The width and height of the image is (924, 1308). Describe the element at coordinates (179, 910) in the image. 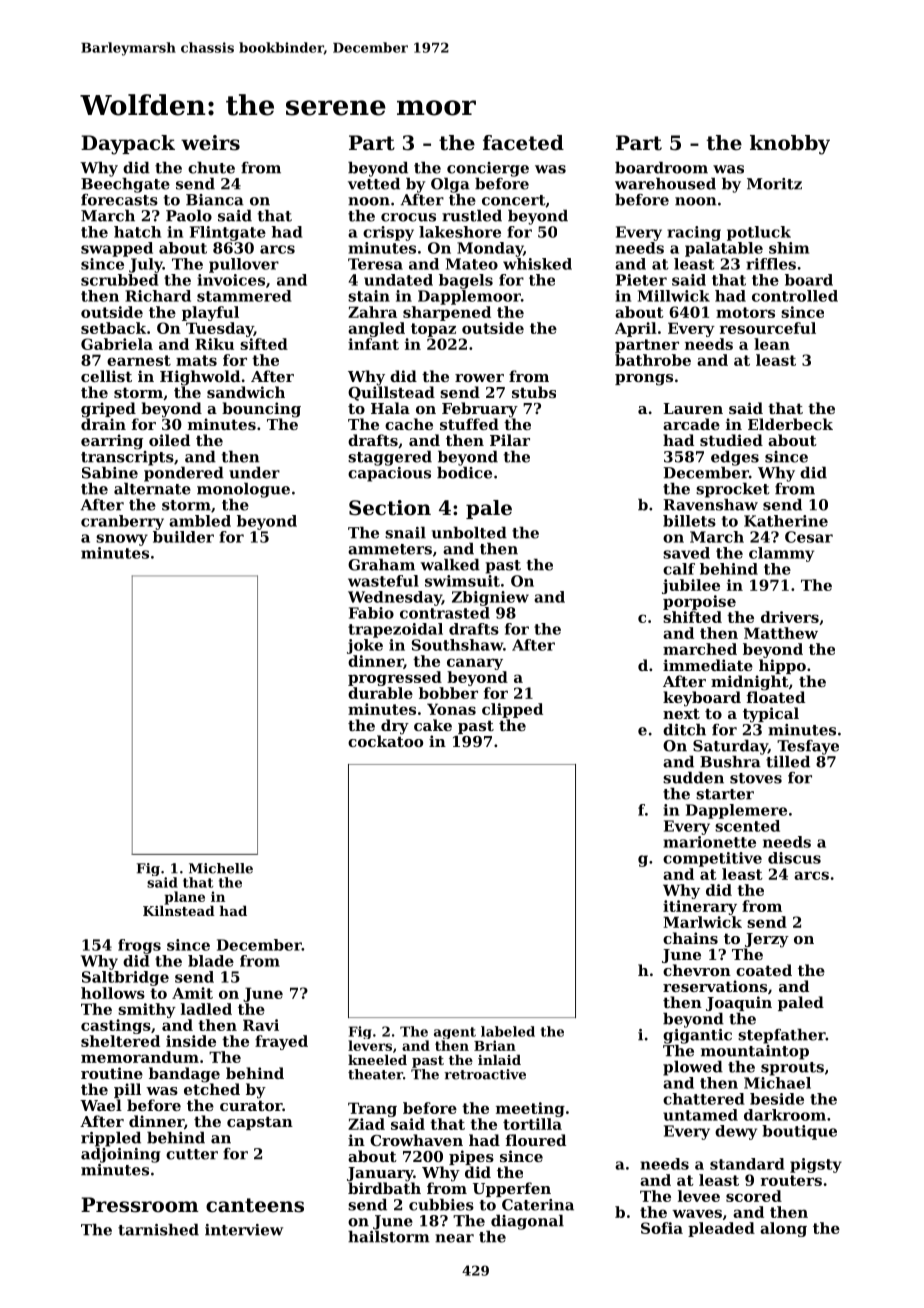

I see `Kilnstead` at that location.
